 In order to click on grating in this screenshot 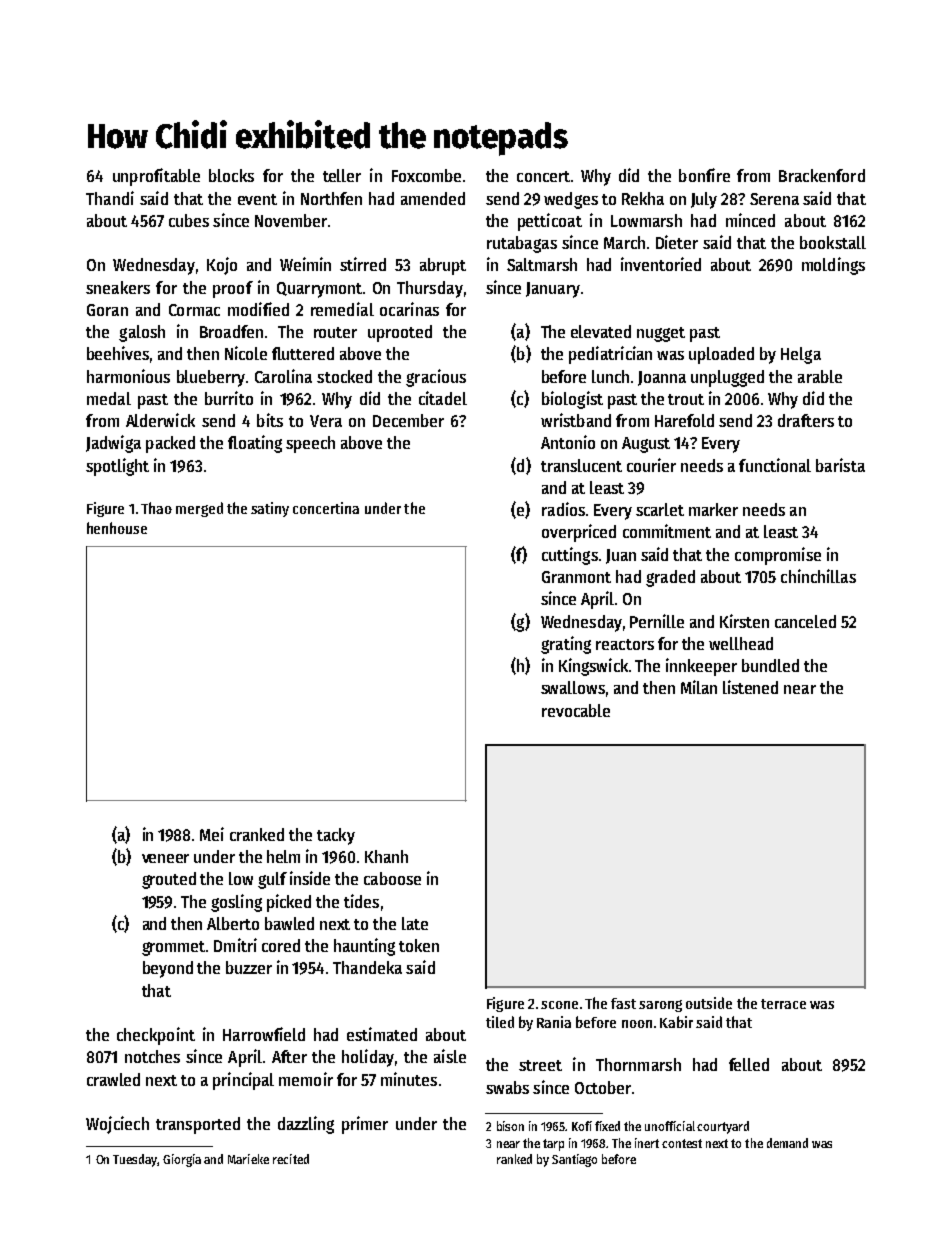, I will do `click(566, 645)`.
